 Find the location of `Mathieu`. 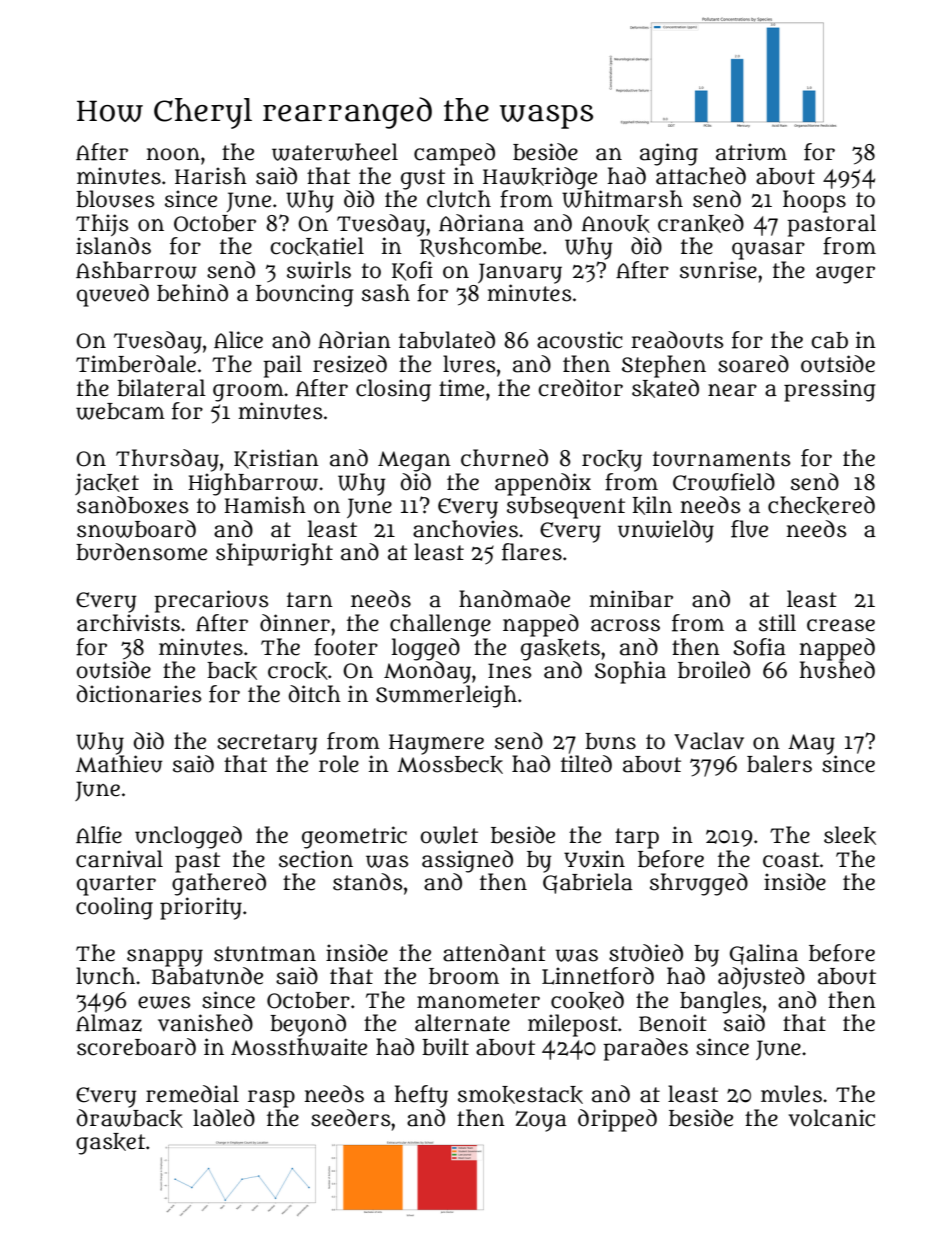

Mathieu is located at coordinates (119, 764).
